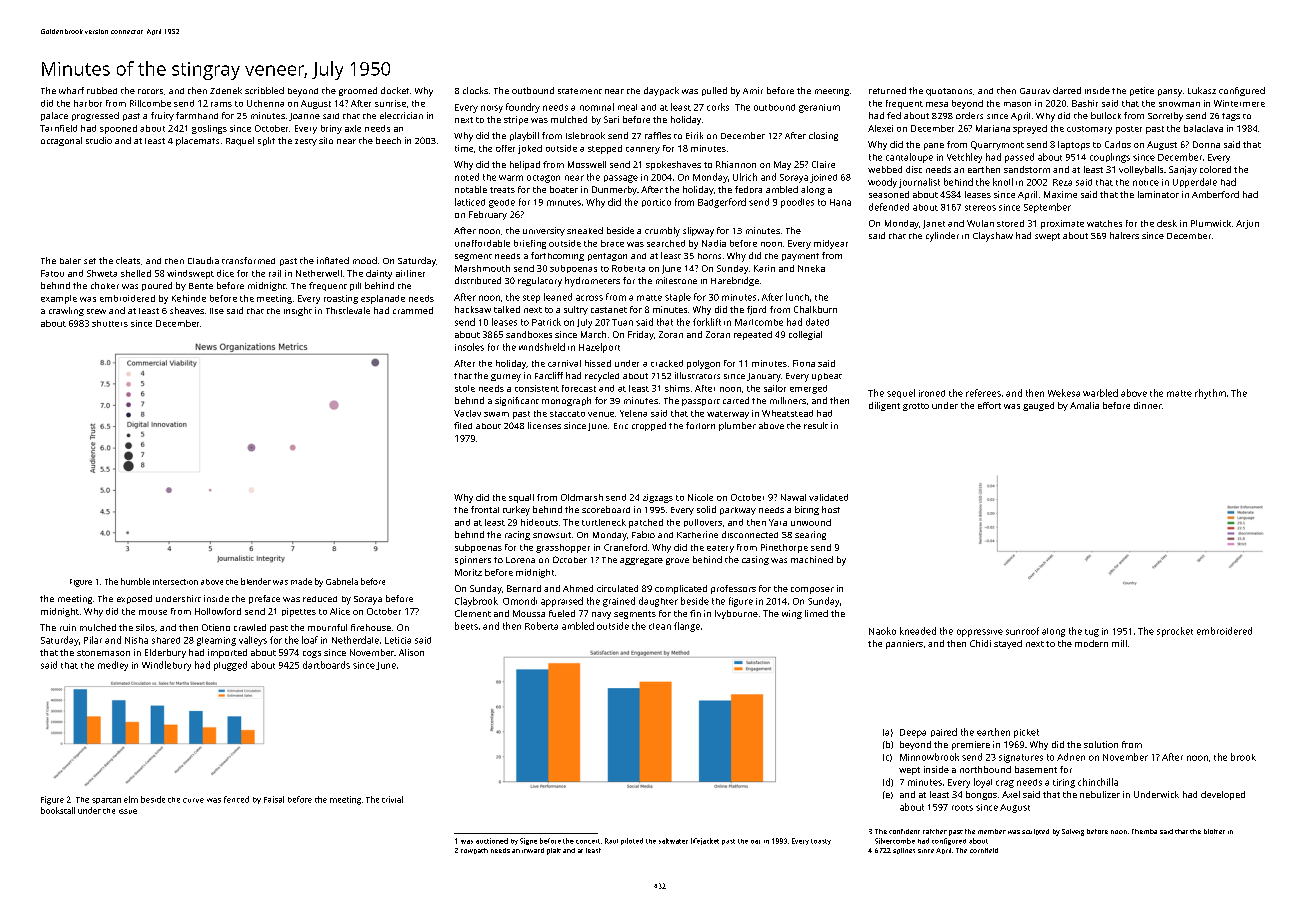 The image size is (1308, 924). I want to click on shutters, so click(110, 323).
